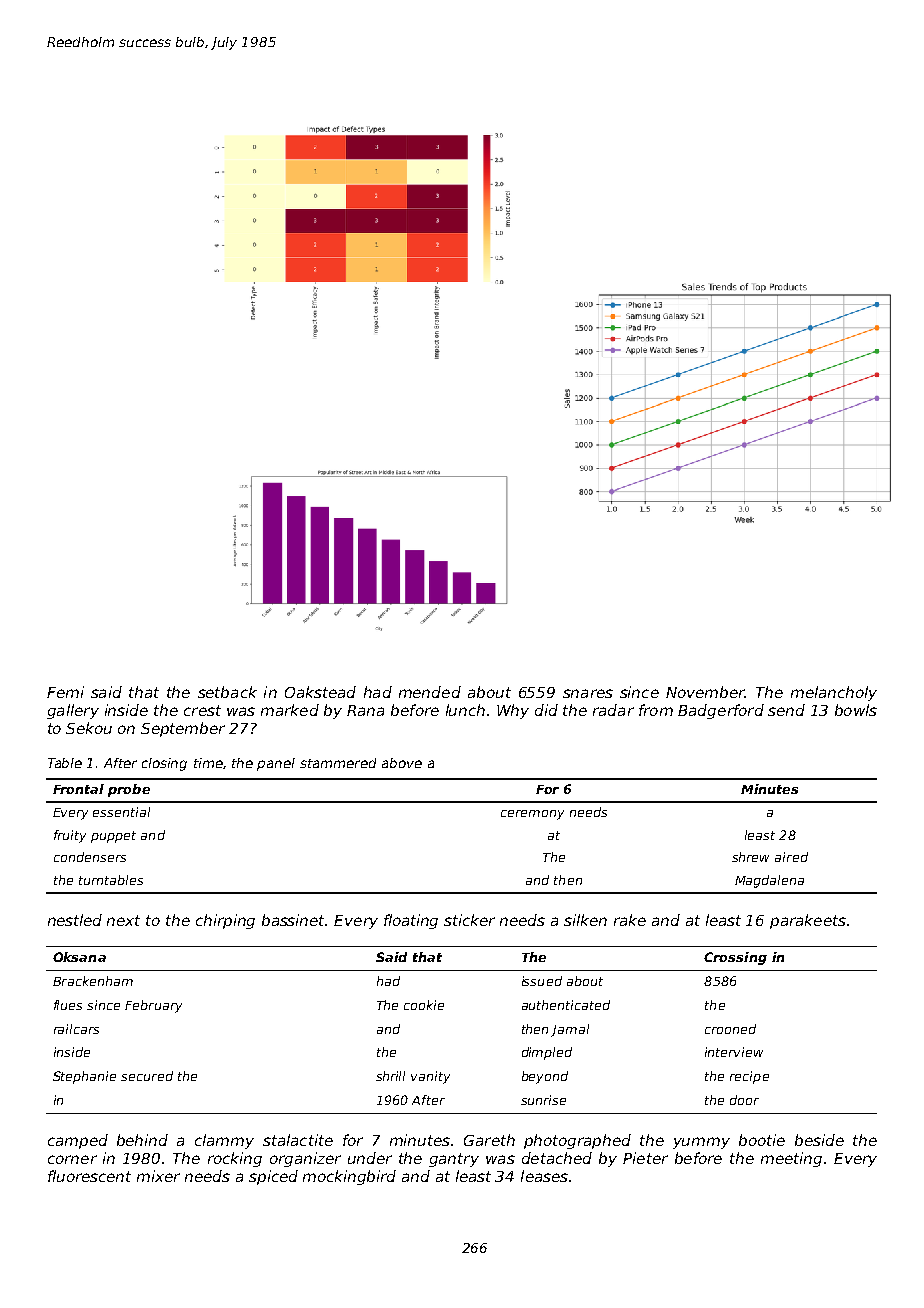 Image resolution: width=924 pixels, height=1308 pixels. I want to click on crooned, so click(730, 1029).
